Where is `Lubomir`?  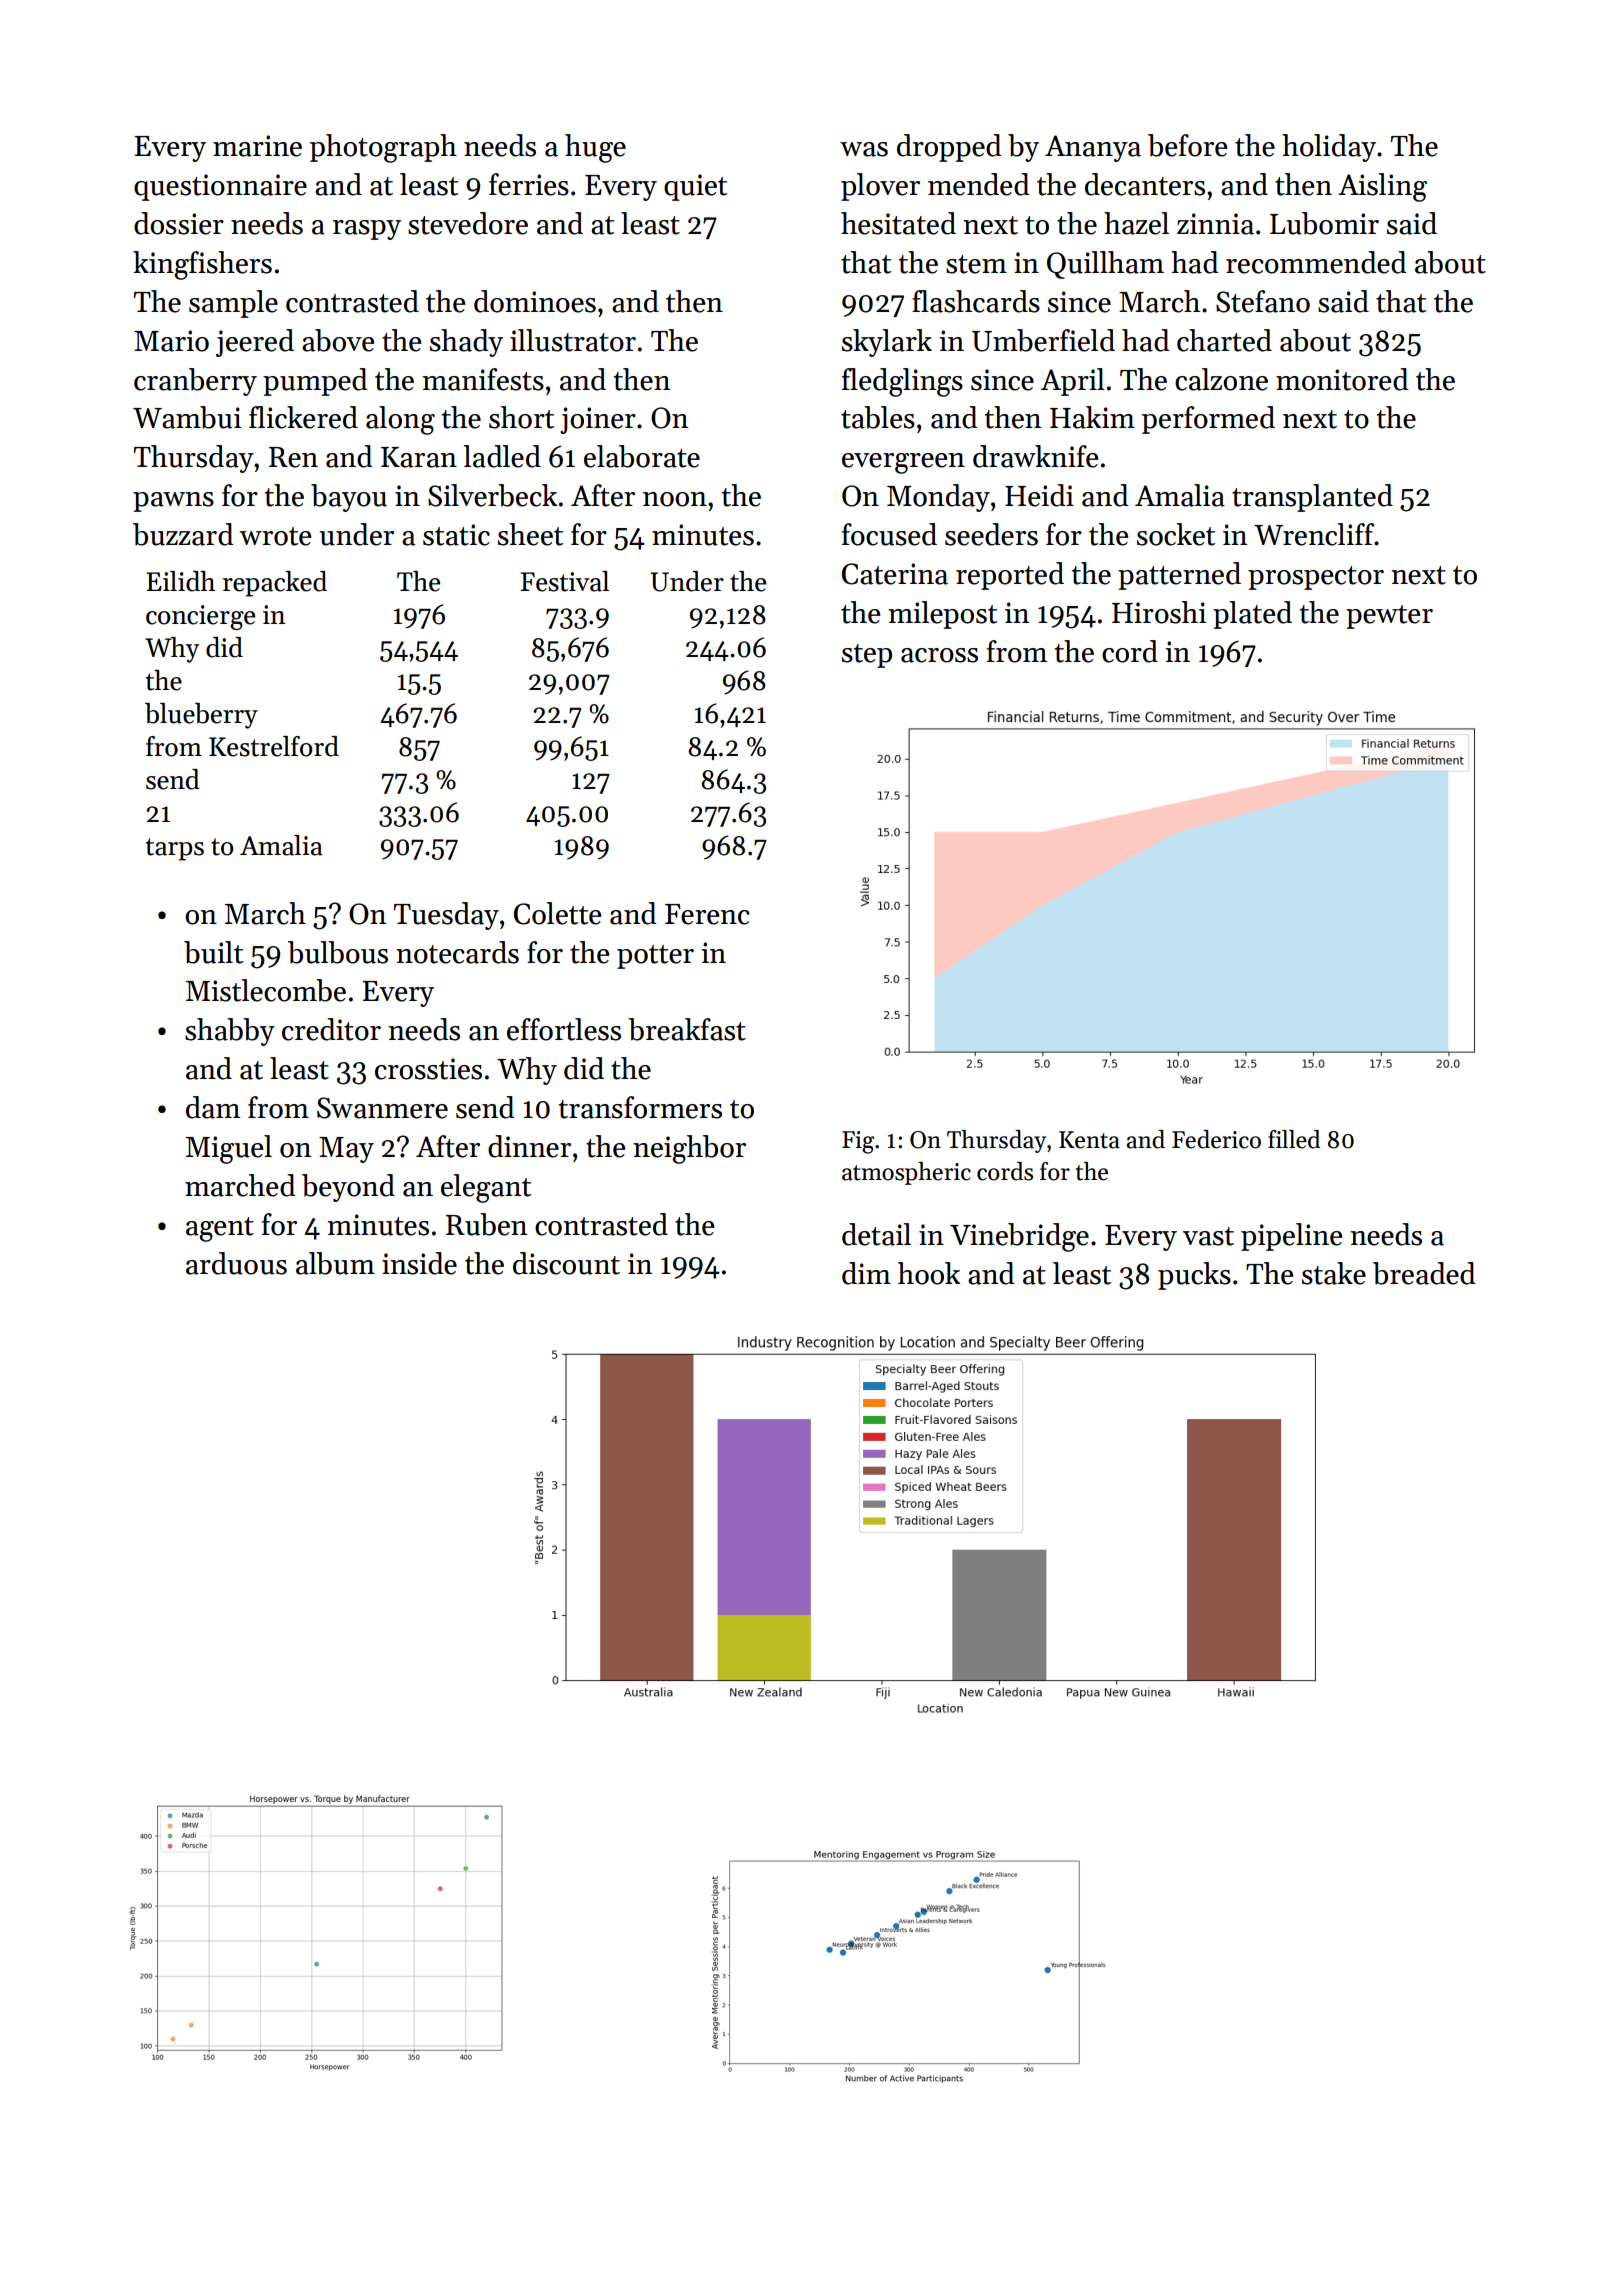 Lubomir is located at coordinates (1324, 223).
